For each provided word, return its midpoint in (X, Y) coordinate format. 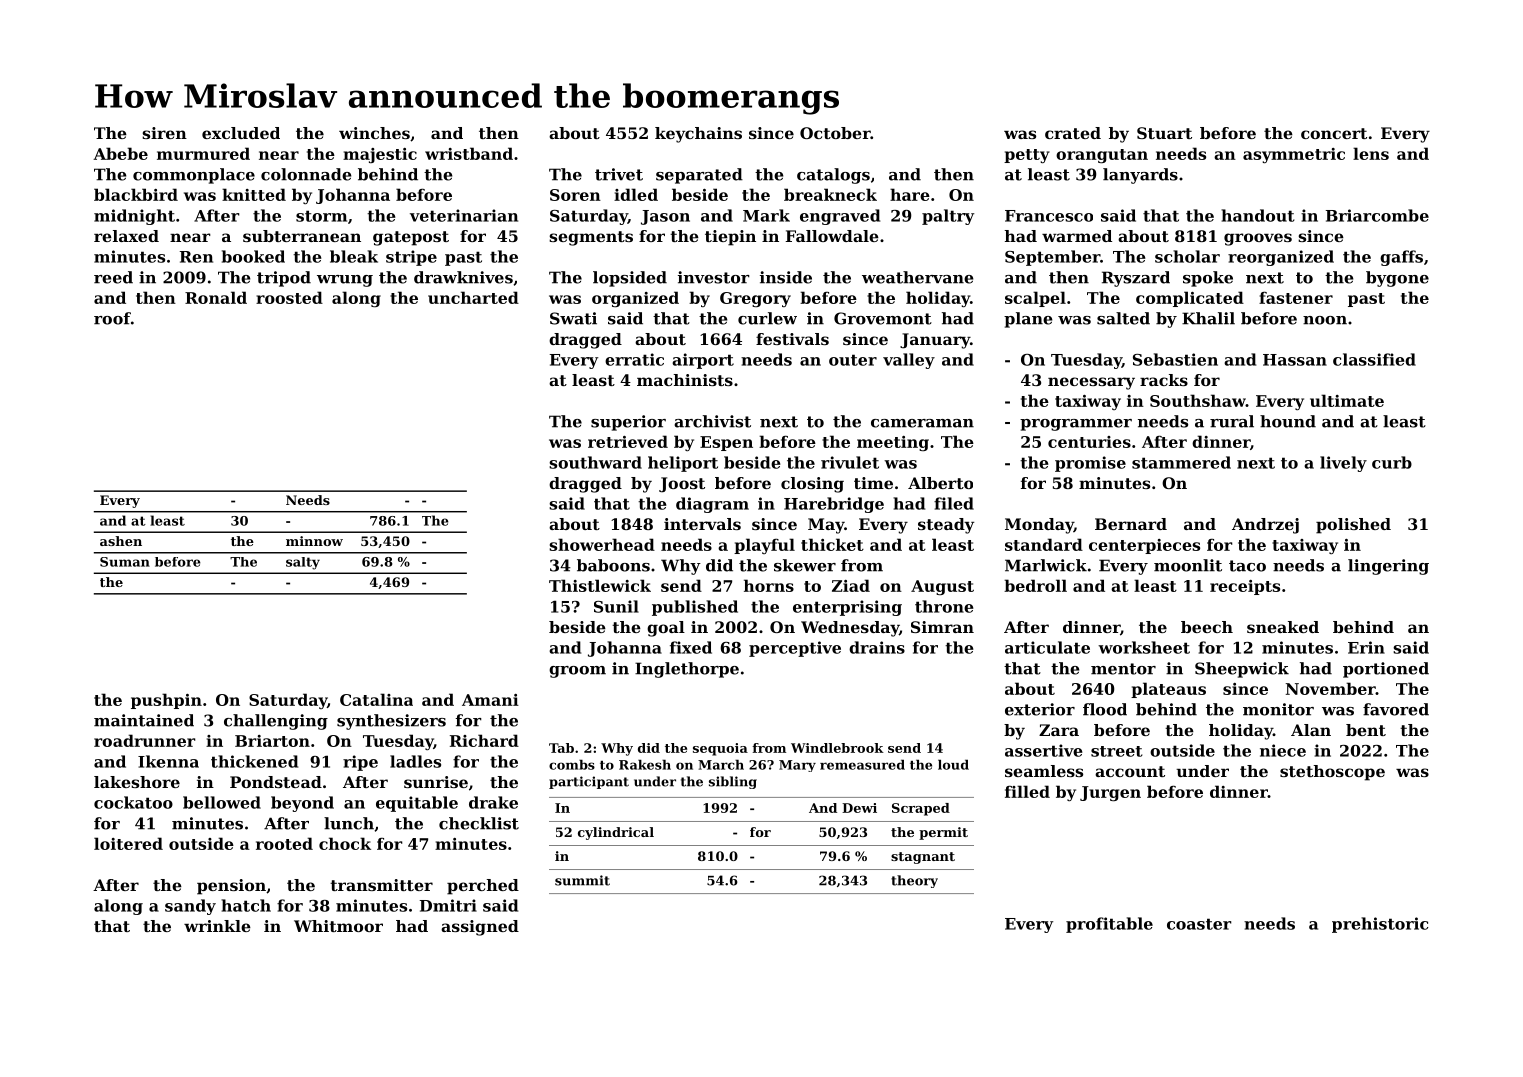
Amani (490, 700)
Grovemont (883, 318)
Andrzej (1265, 526)
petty (1027, 156)
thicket (832, 544)
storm (321, 216)
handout (1257, 215)
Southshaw (1198, 400)
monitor (1278, 709)
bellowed (222, 802)
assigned (480, 928)
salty (303, 563)
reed (113, 277)
